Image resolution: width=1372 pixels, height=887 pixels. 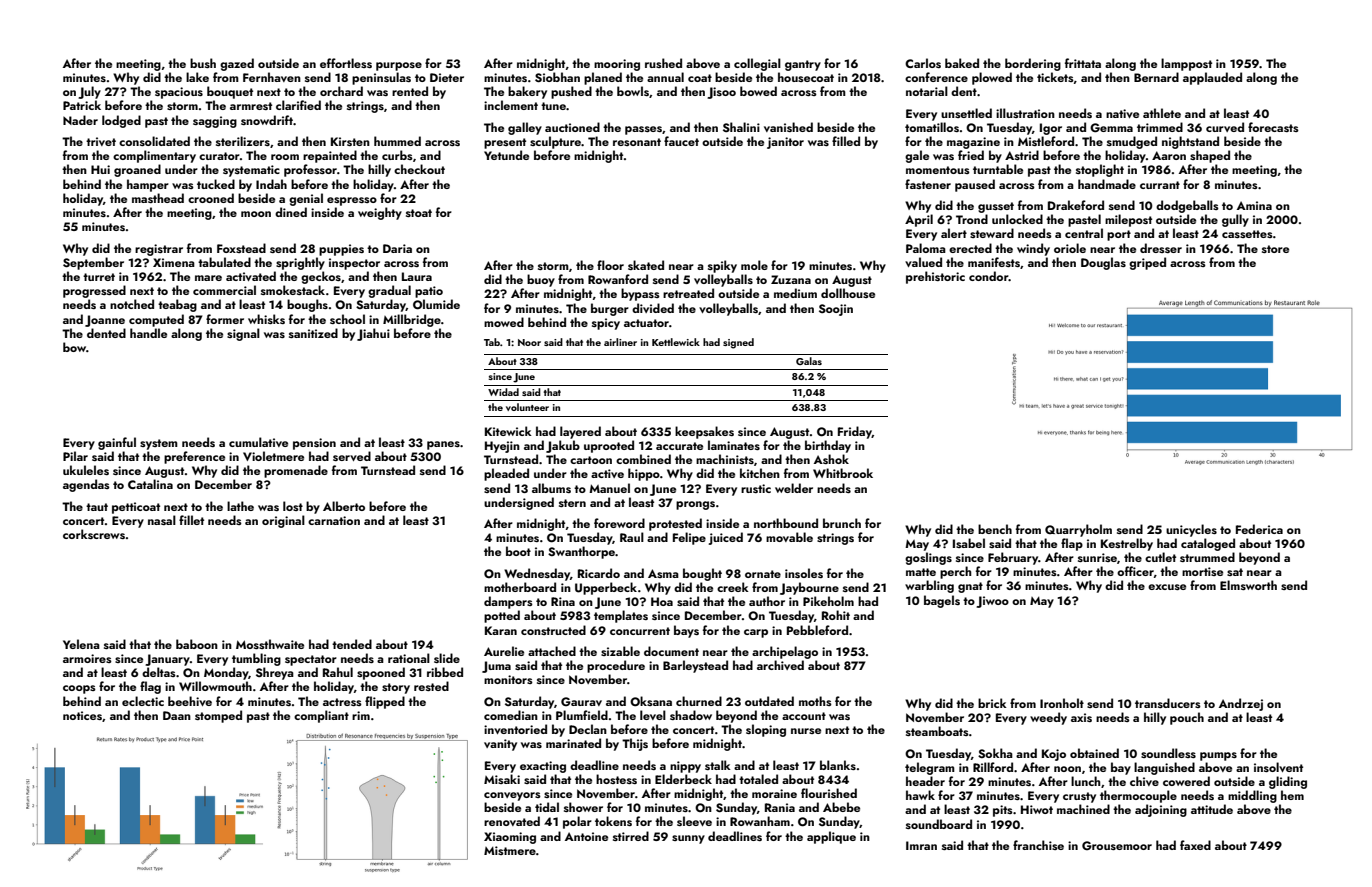 What do you see at coordinates (831, 459) in the page?
I see `Ashok` at bounding box center [831, 459].
